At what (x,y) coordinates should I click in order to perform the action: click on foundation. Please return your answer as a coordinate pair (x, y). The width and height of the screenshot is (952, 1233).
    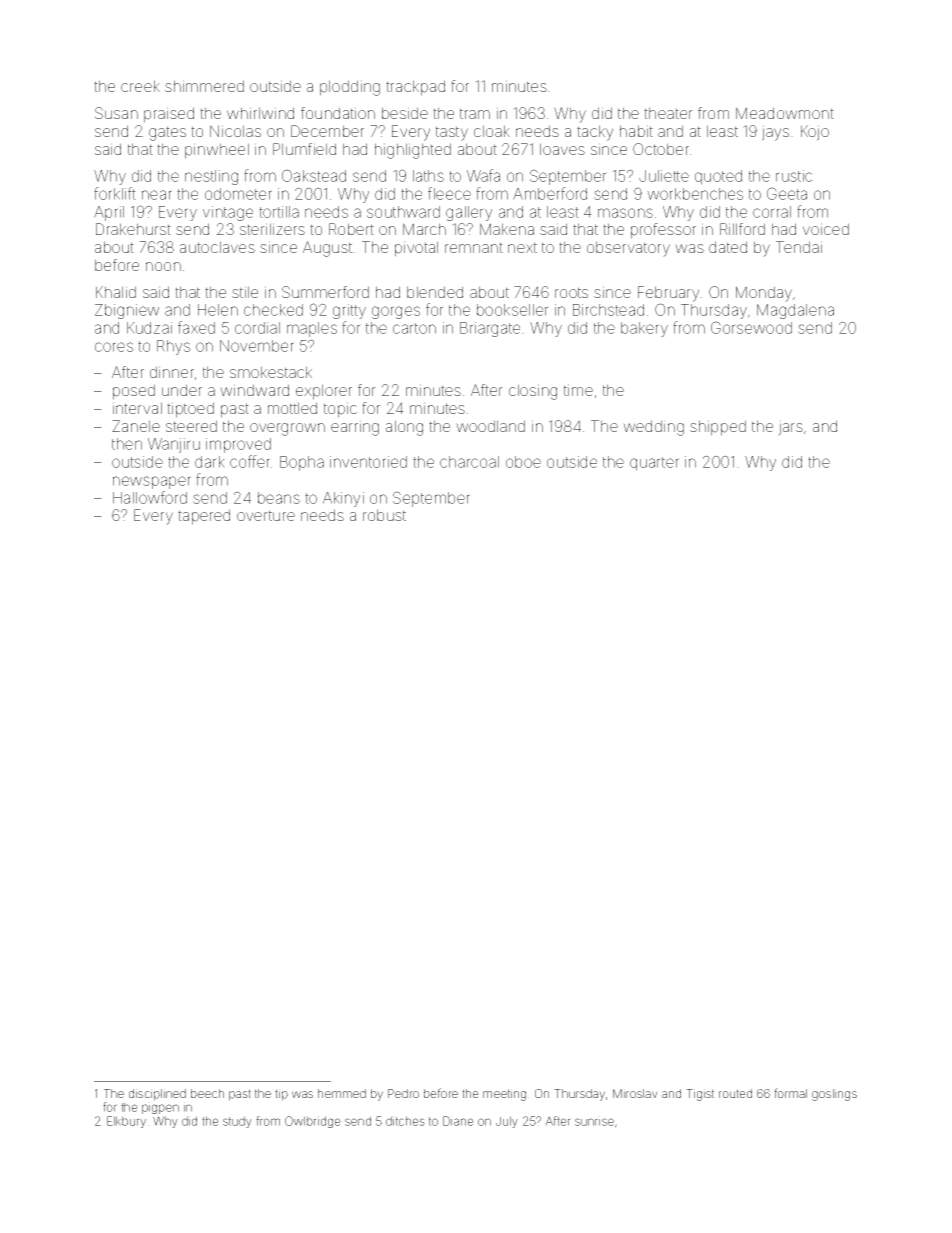
    Looking at the image, I should click on (338, 113).
